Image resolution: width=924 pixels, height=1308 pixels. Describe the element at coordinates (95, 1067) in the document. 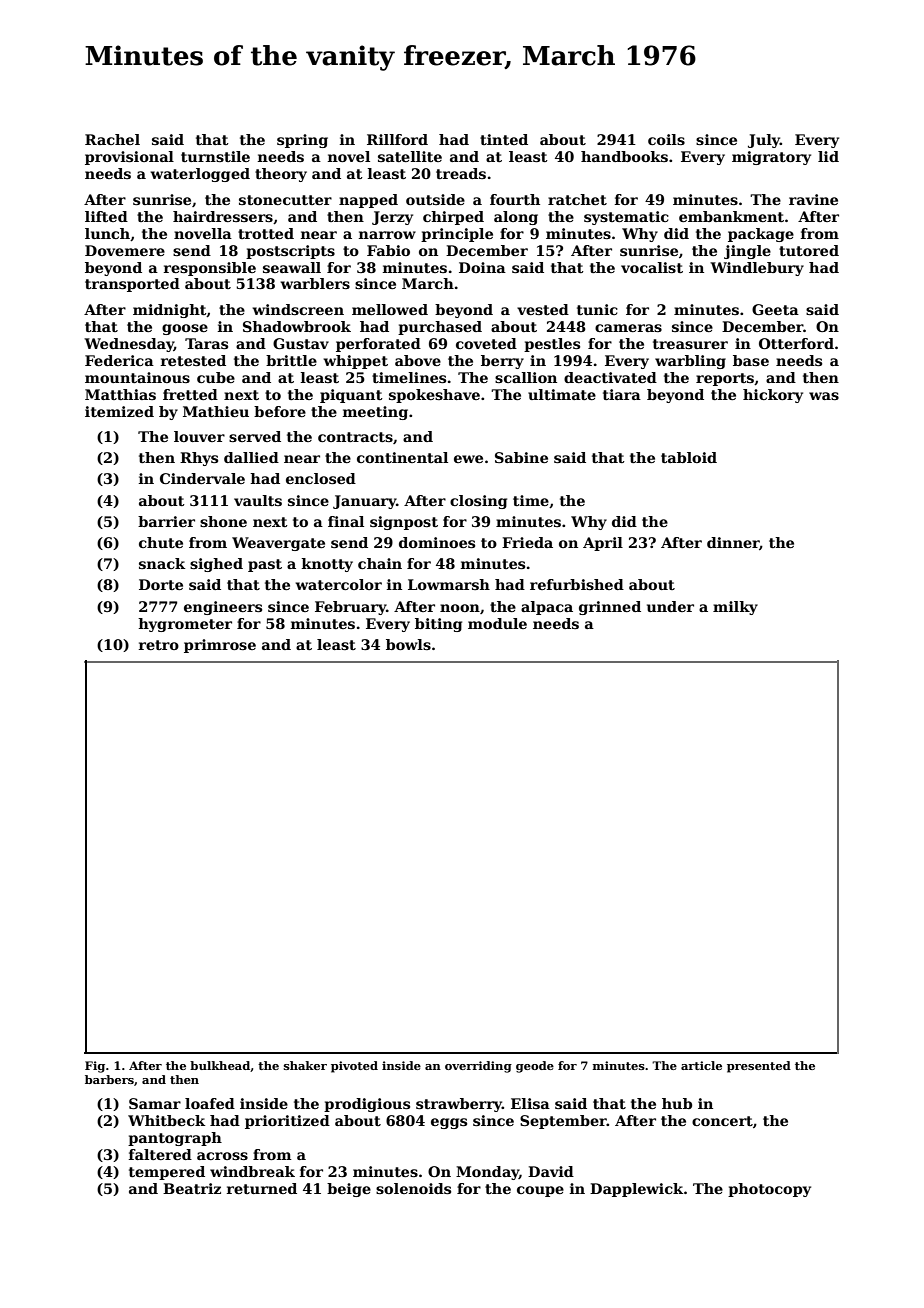

I see `Fig` at that location.
